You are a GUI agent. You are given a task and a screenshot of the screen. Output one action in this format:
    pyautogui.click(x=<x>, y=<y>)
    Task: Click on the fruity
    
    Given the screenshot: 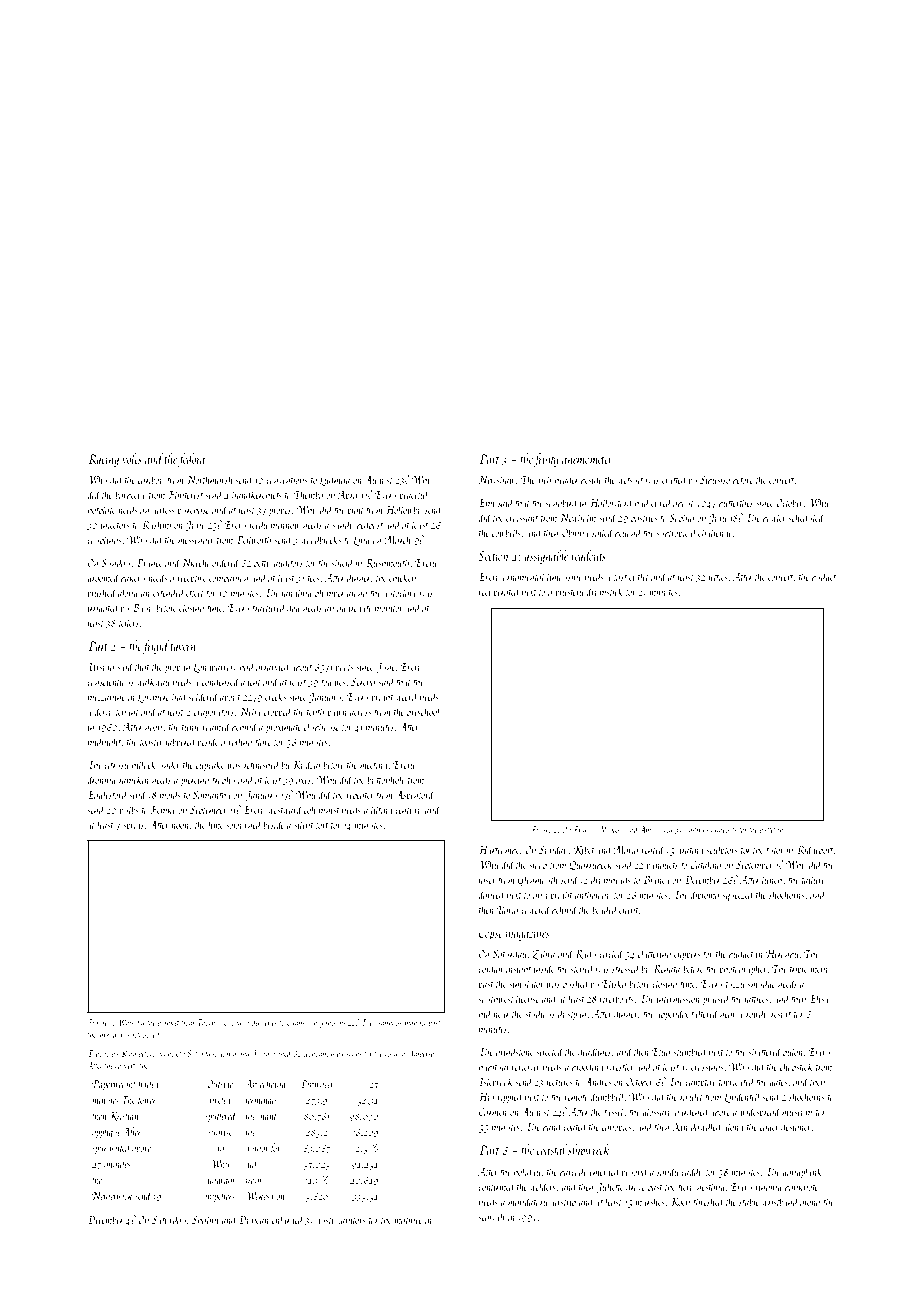 What is the action you would take?
    pyautogui.click(x=546, y=460)
